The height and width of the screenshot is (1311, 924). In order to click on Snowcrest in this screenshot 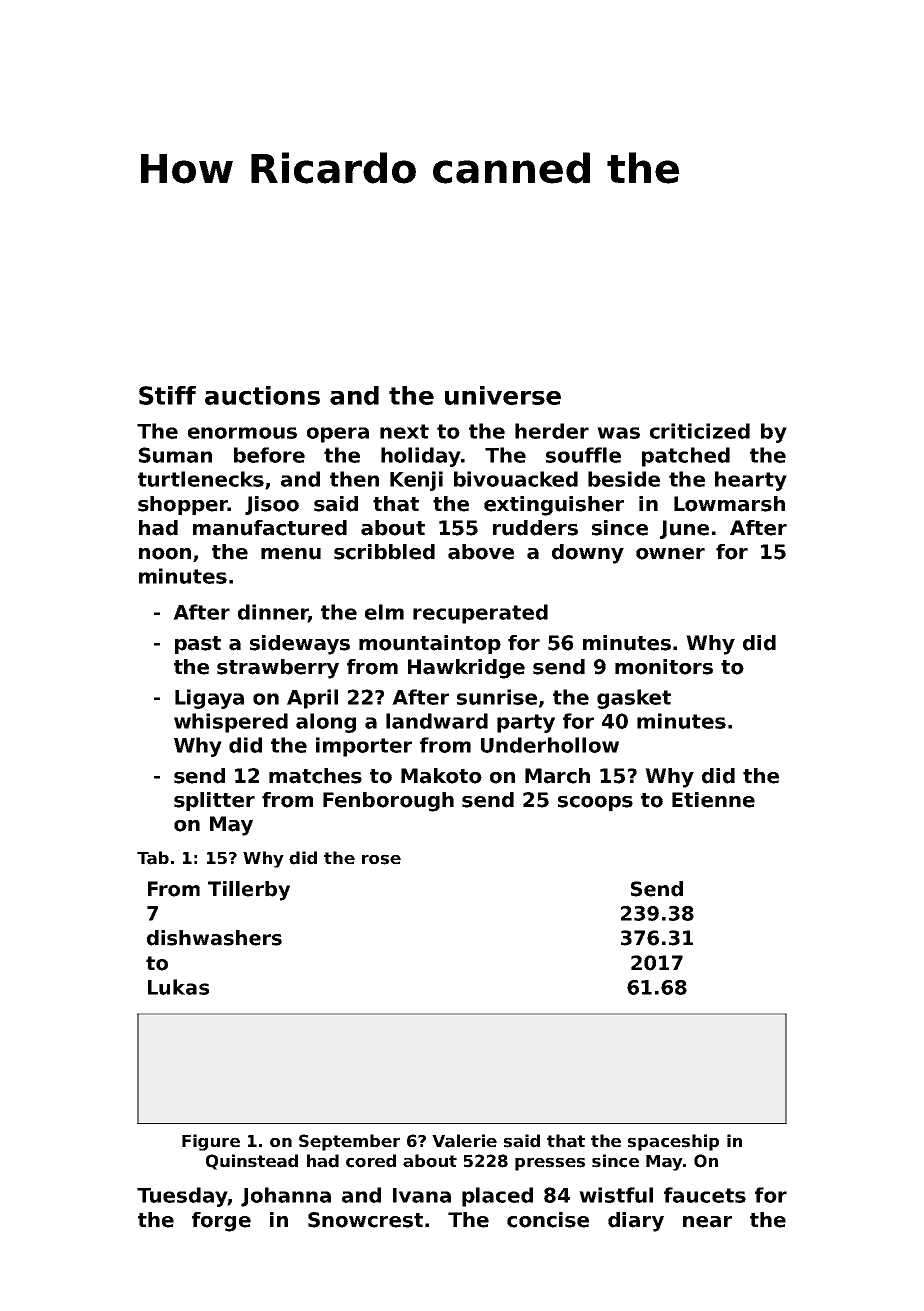, I will do `click(365, 1220)`.
